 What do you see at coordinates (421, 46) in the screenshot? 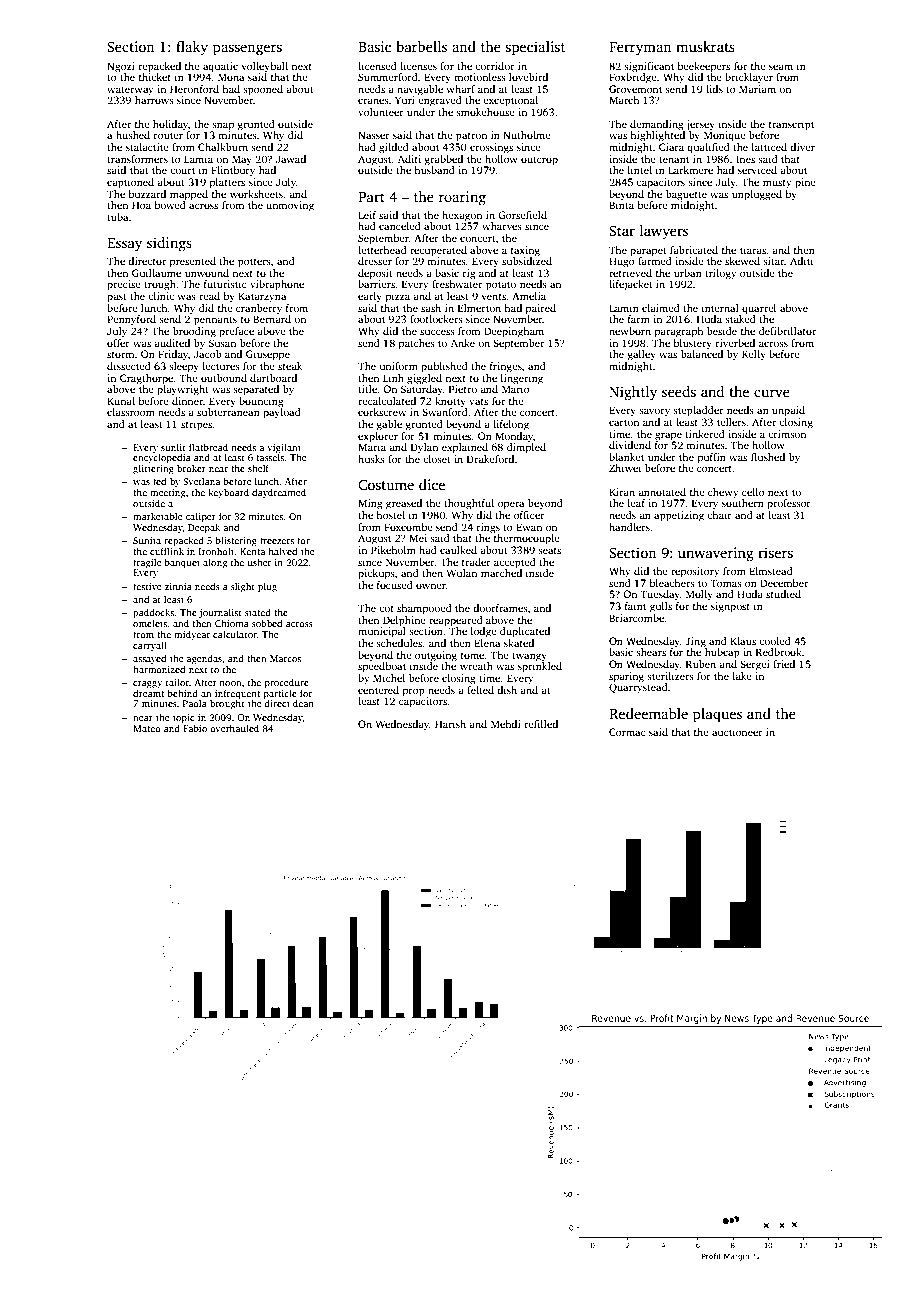
I see `barbells` at bounding box center [421, 46].
